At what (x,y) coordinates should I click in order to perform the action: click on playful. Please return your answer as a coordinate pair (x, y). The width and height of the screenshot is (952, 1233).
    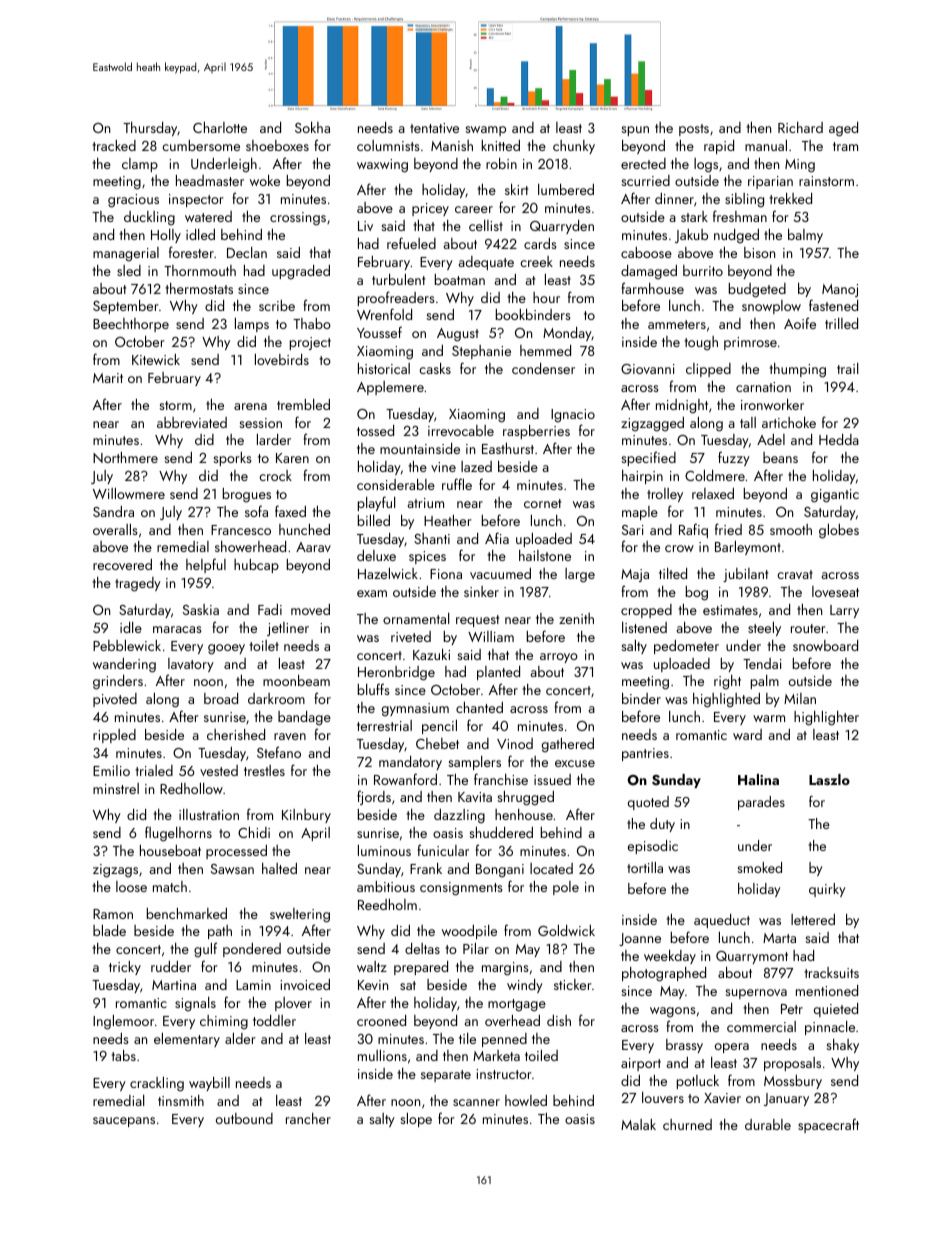
    Looking at the image, I should click on (376, 503).
